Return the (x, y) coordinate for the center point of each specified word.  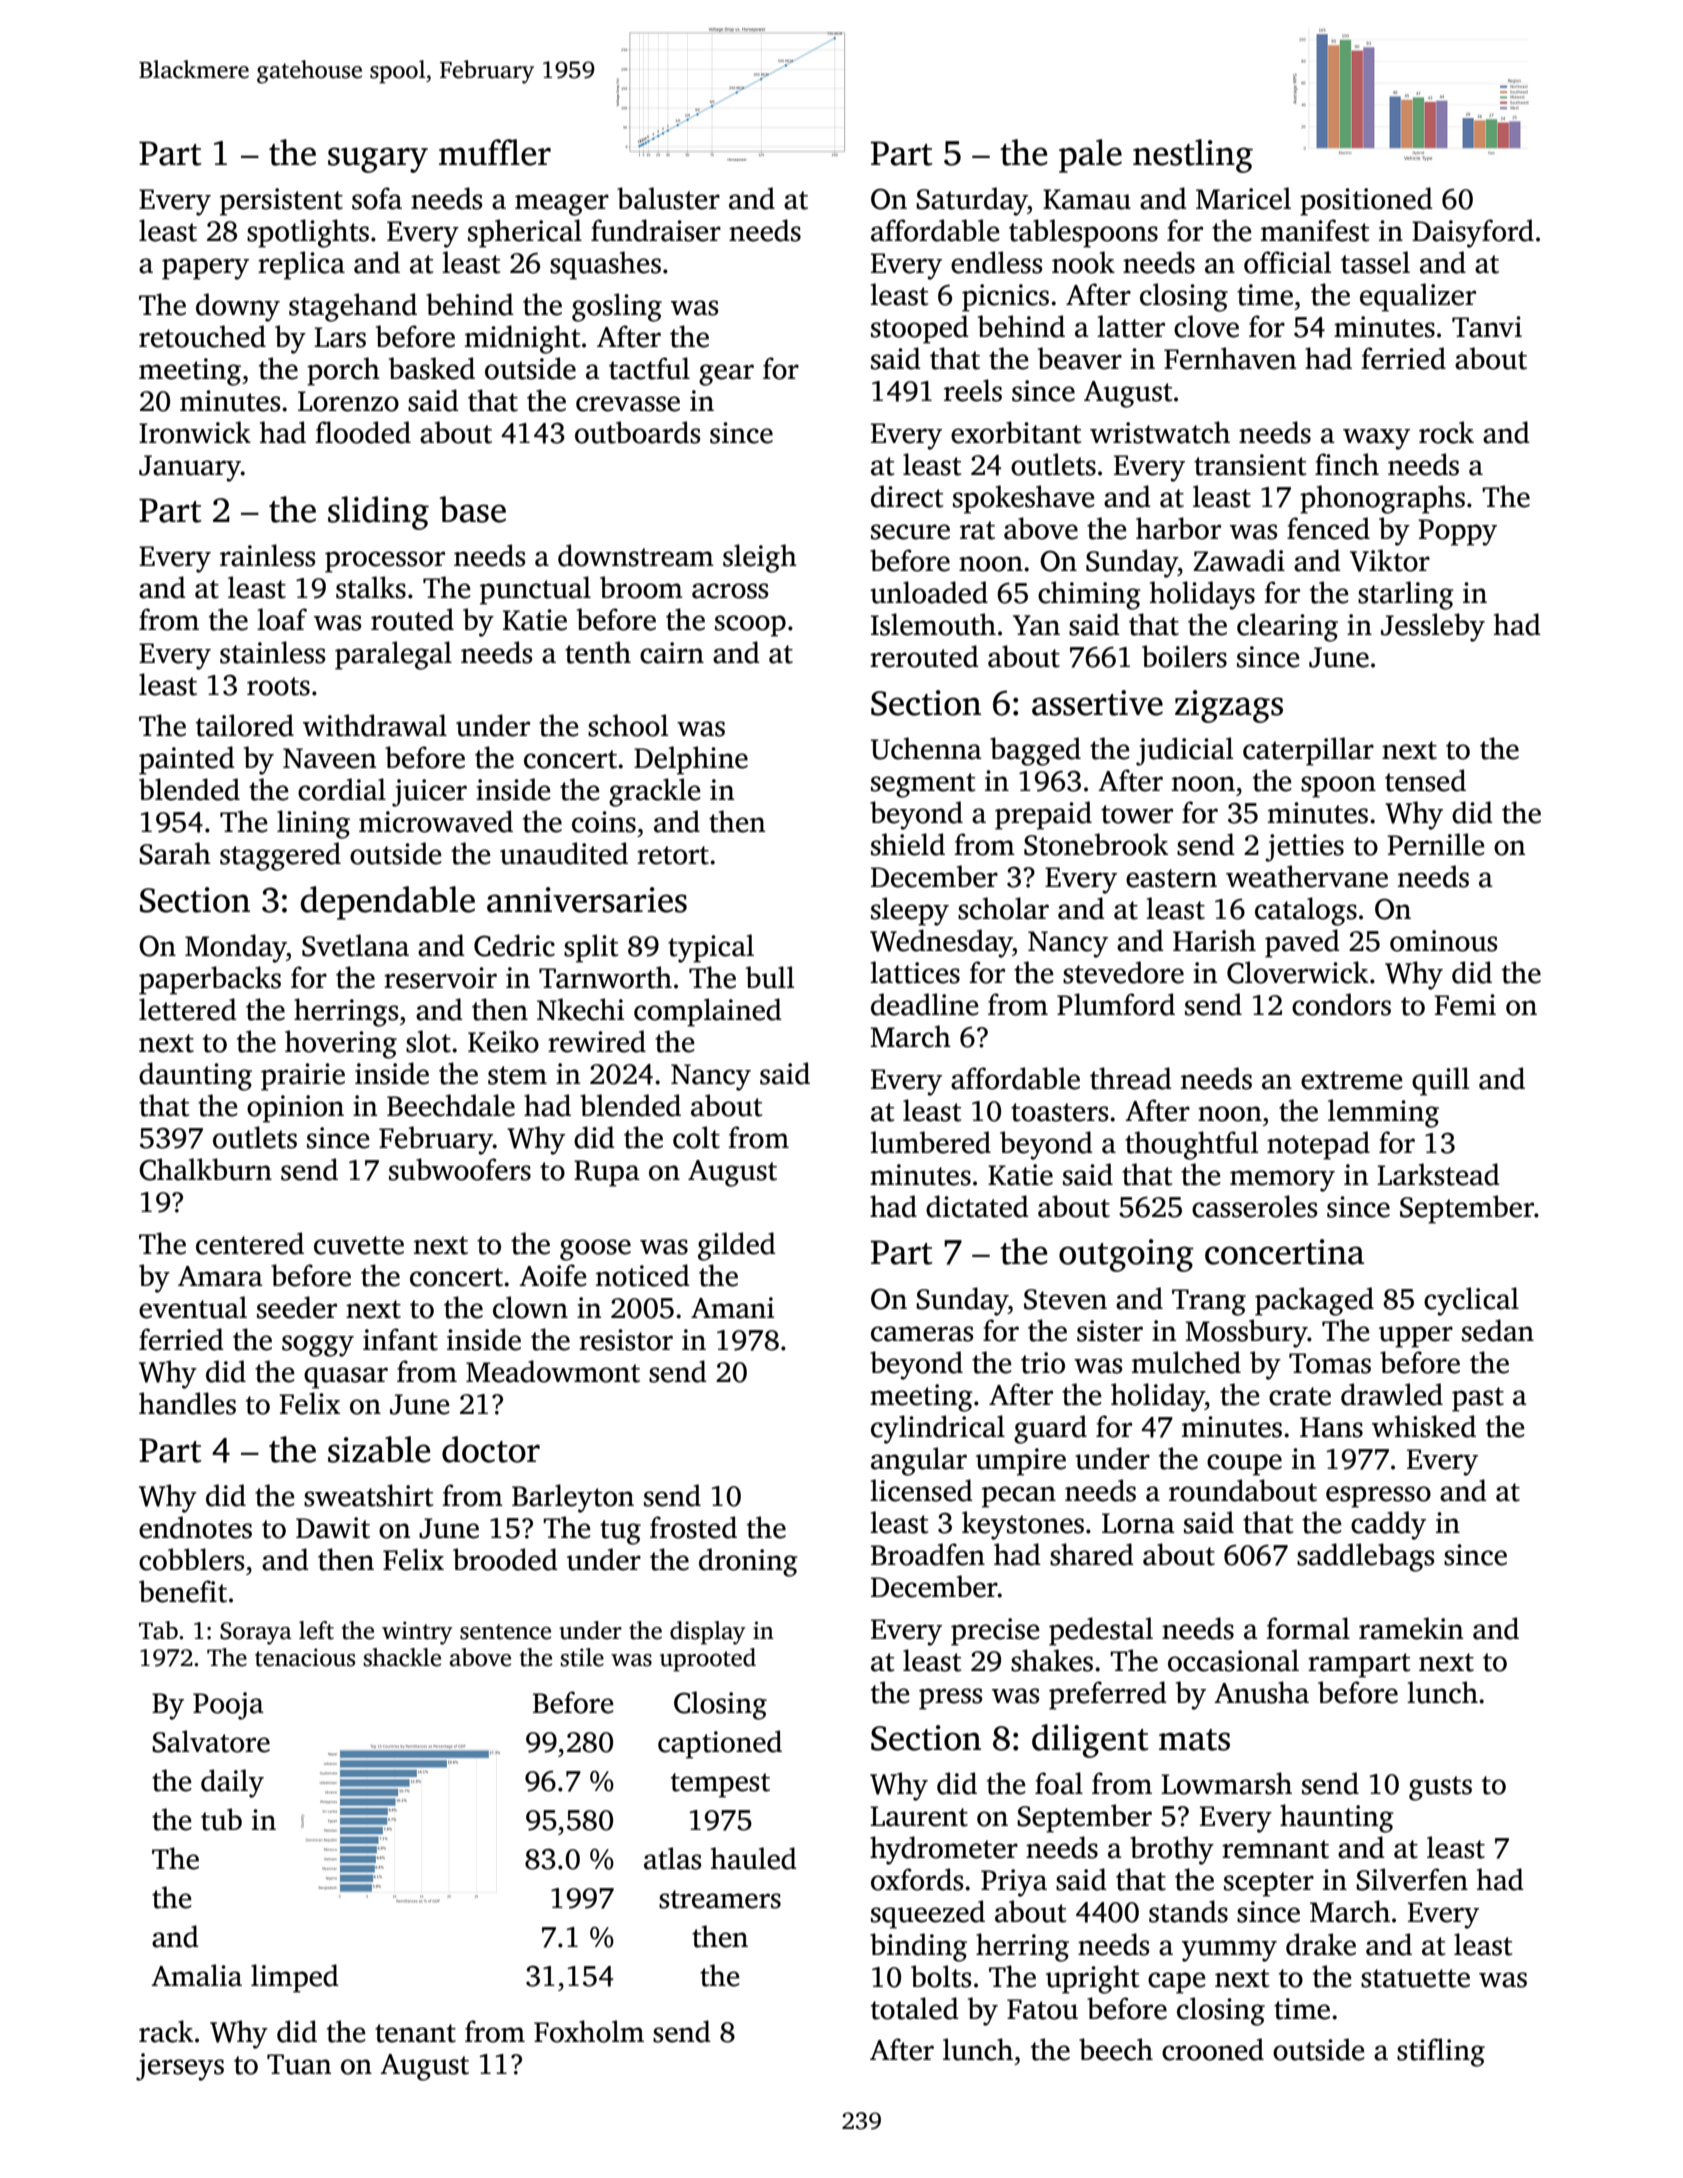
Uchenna (926, 748)
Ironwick (195, 432)
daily (232, 1783)
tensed (1425, 780)
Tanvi (1487, 327)
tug (620, 1532)
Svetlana (355, 945)
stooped (920, 329)
